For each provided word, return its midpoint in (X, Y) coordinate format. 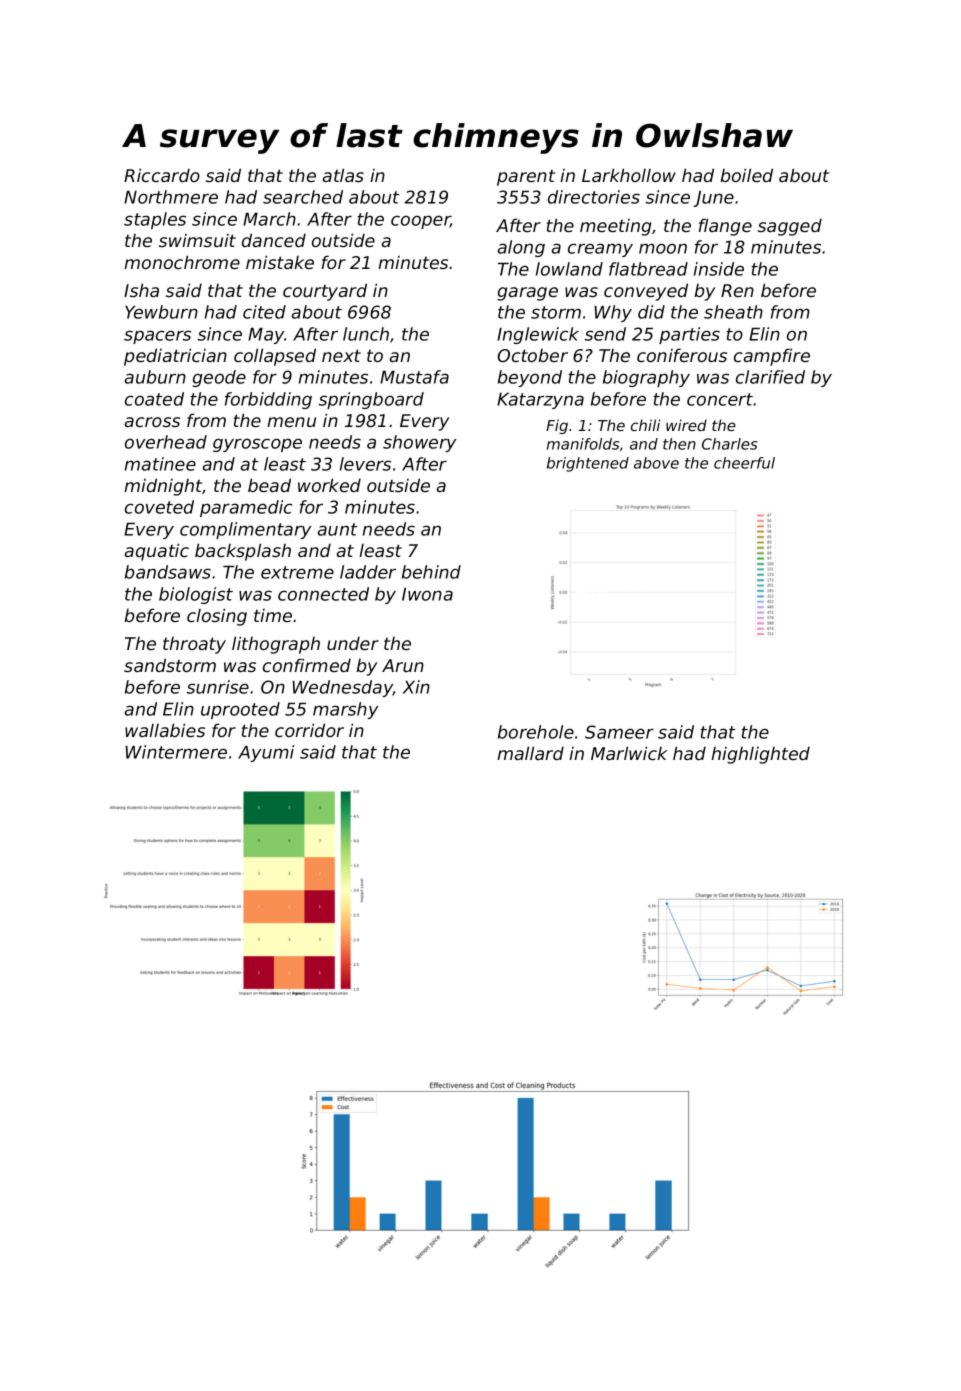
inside (719, 269)
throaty (194, 645)
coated (154, 399)
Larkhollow (629, 175)
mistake (280, 262)
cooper (420, 222)
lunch (366, 334)
